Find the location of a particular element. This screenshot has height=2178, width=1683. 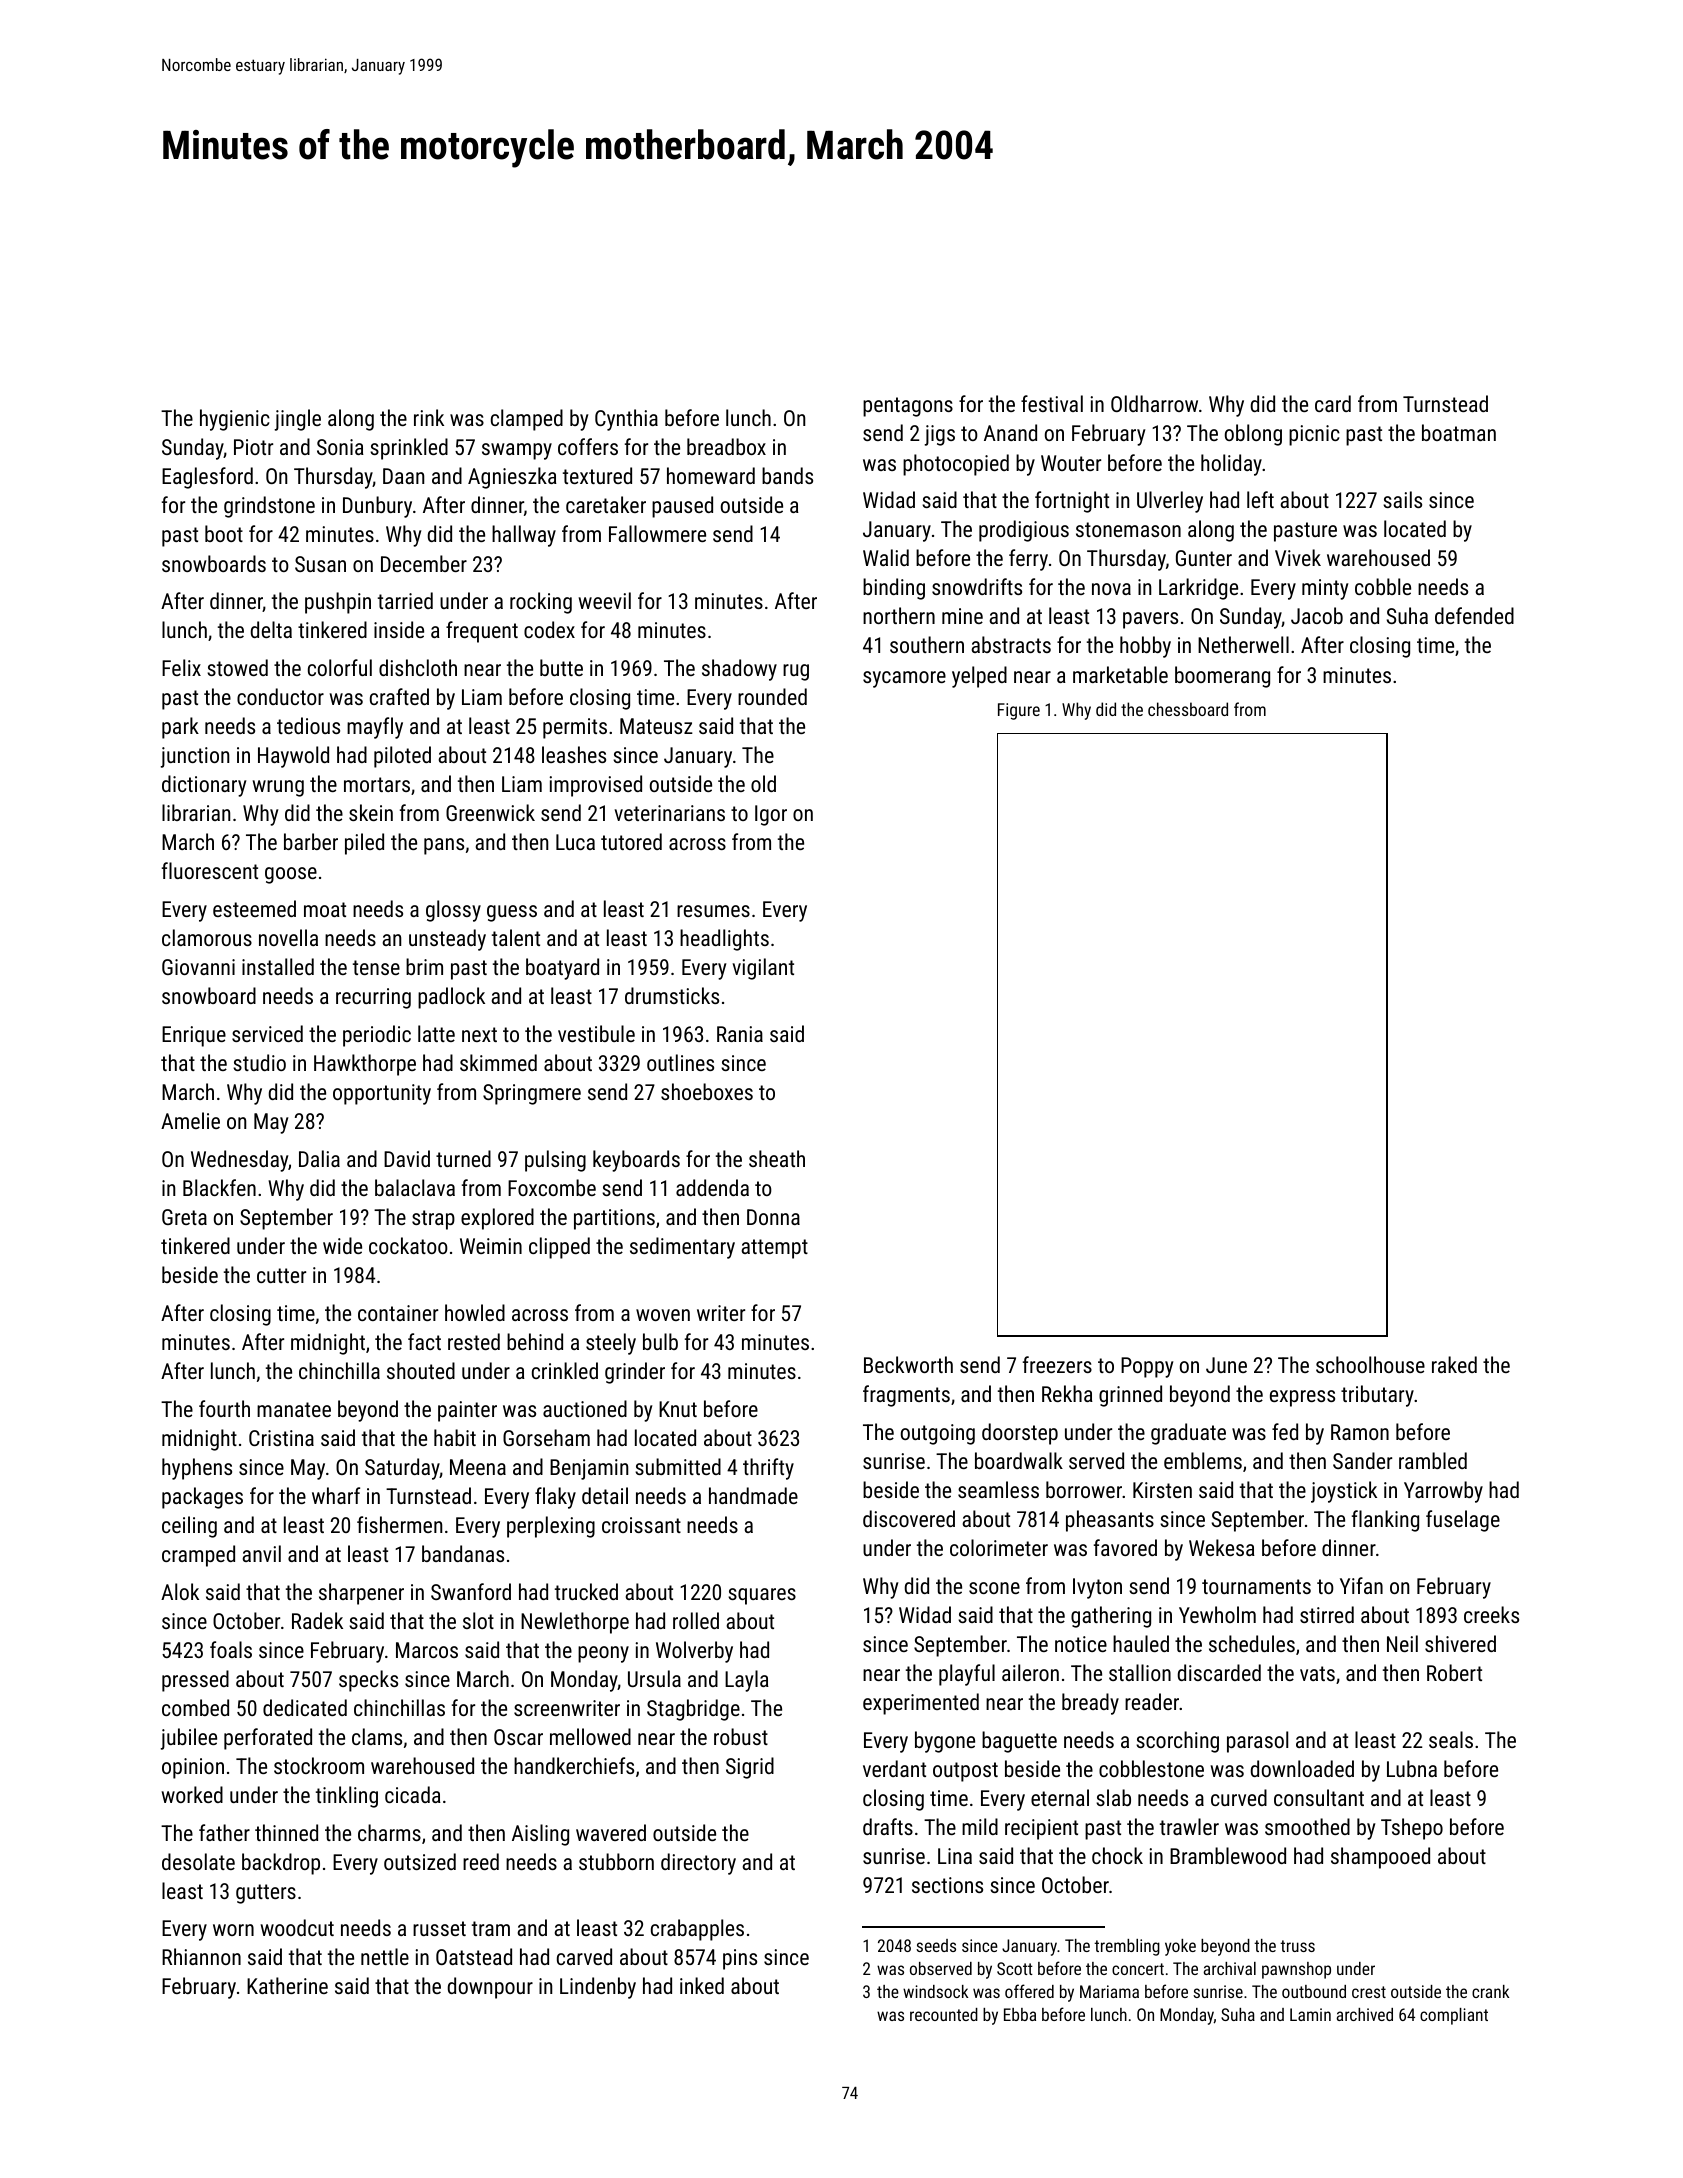

boardwalk is located at coordinates (1019, 1460).
